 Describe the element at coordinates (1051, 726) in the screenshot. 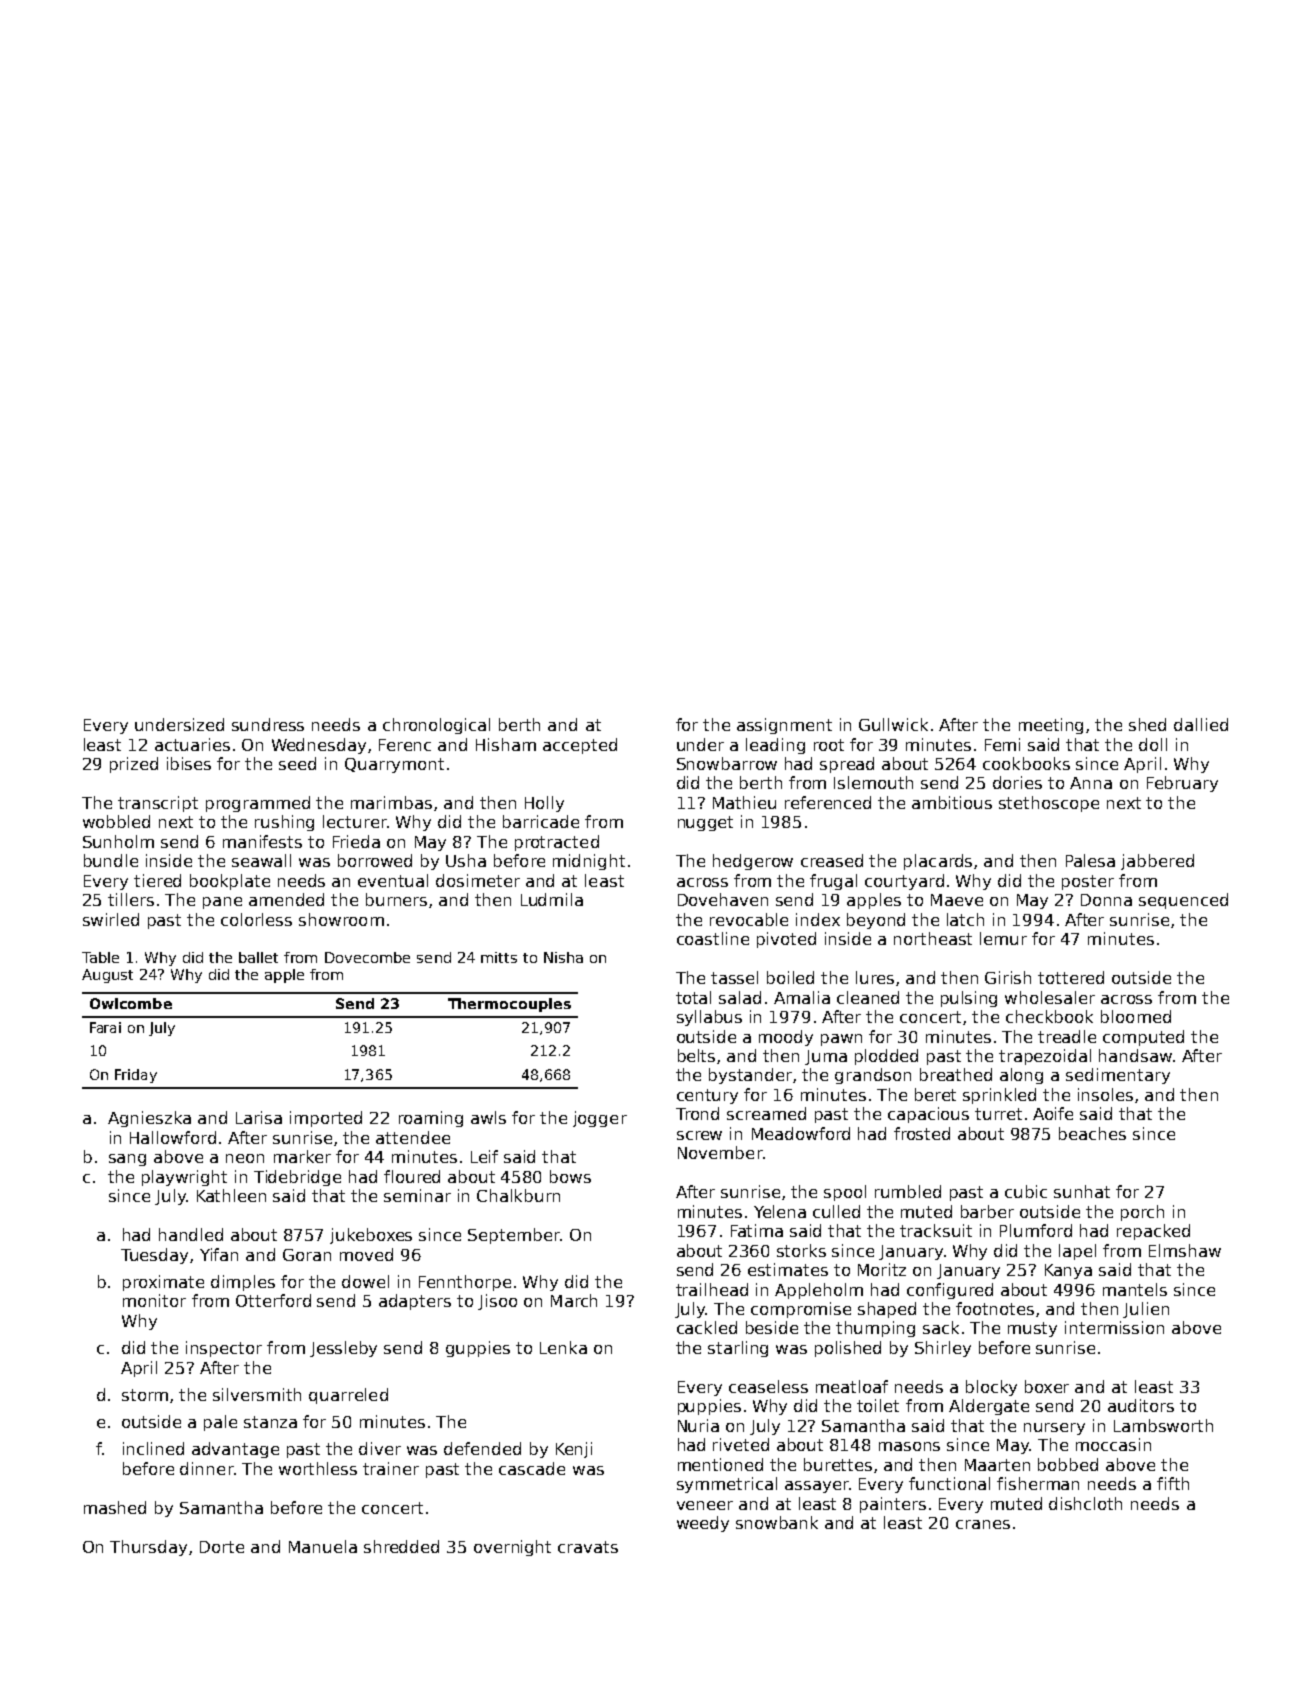

I see `meeting` at that location.
